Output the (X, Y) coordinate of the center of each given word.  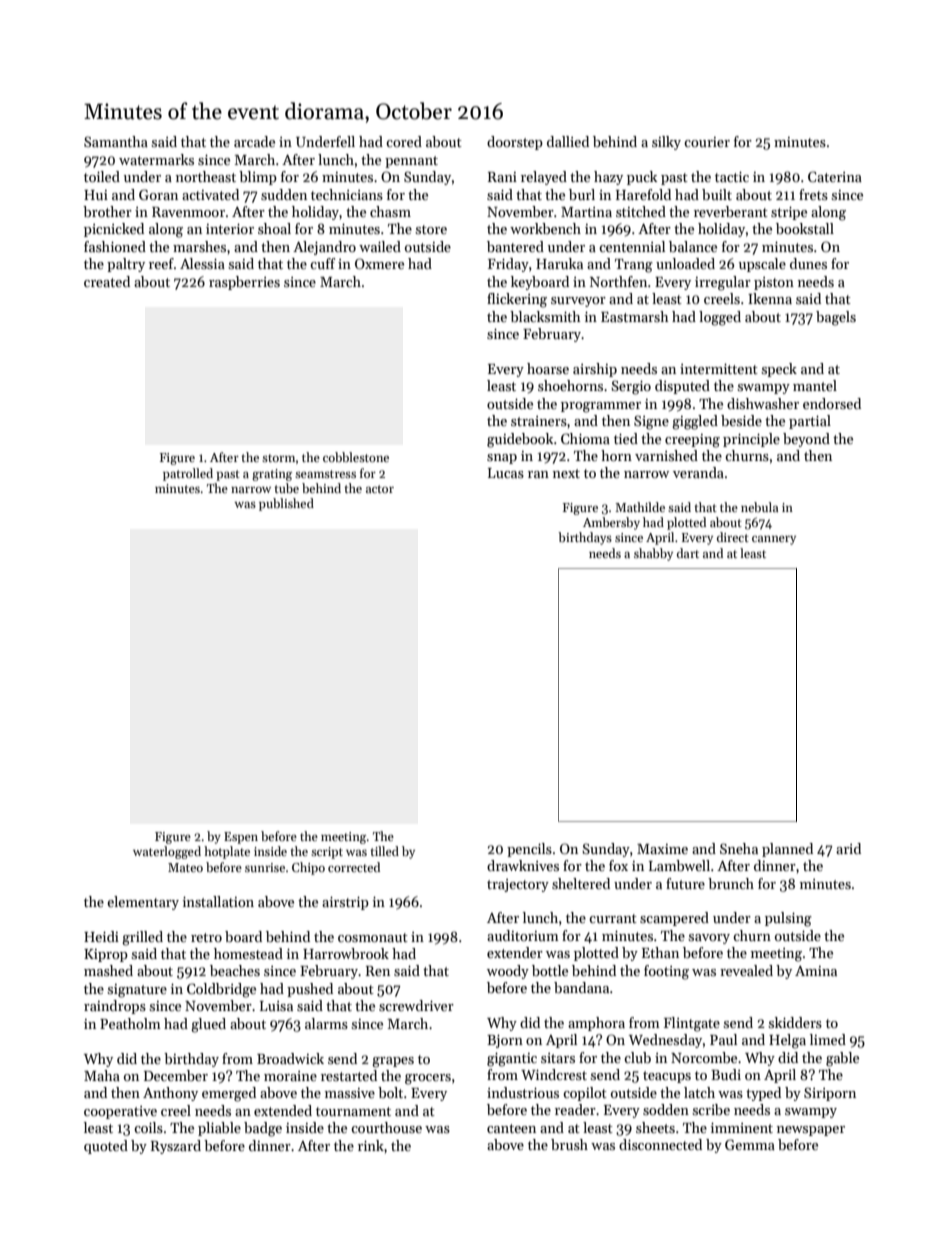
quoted (106, 1147)
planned (787, 850)
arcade (254, 141)
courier (707, 142)
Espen (241, 838)
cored (404, 141)
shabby (653, 554)
